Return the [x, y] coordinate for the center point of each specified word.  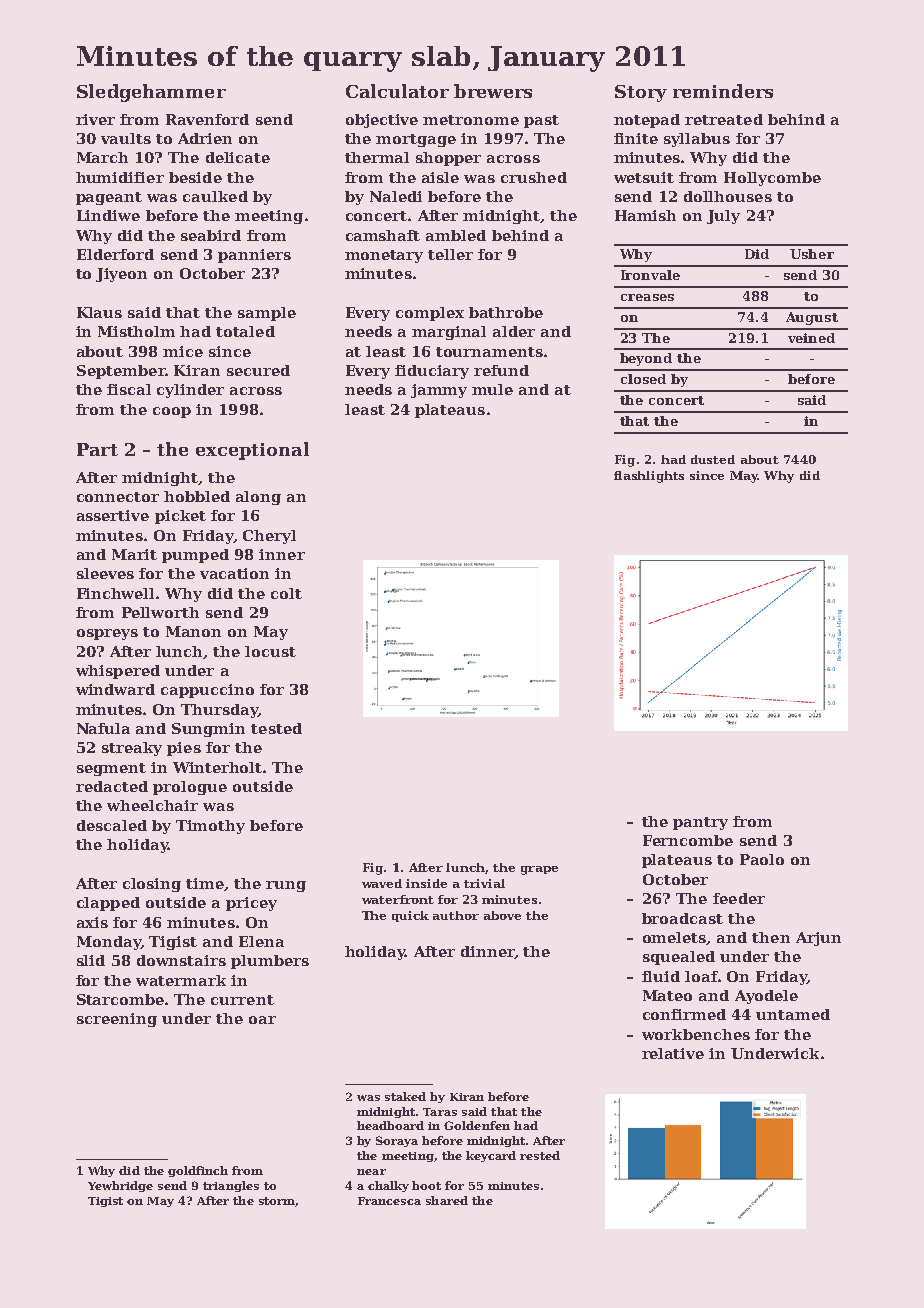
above [502, 915]
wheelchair [152, 805]
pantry [700, 823]
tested [276, 728]
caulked [215, 196]
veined [811, 338]
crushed [534, 177]
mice [183, 351]
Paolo [762, 859]
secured [258, 370]
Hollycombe [772, 179]
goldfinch [198, 1171]
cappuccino [207, 691]
